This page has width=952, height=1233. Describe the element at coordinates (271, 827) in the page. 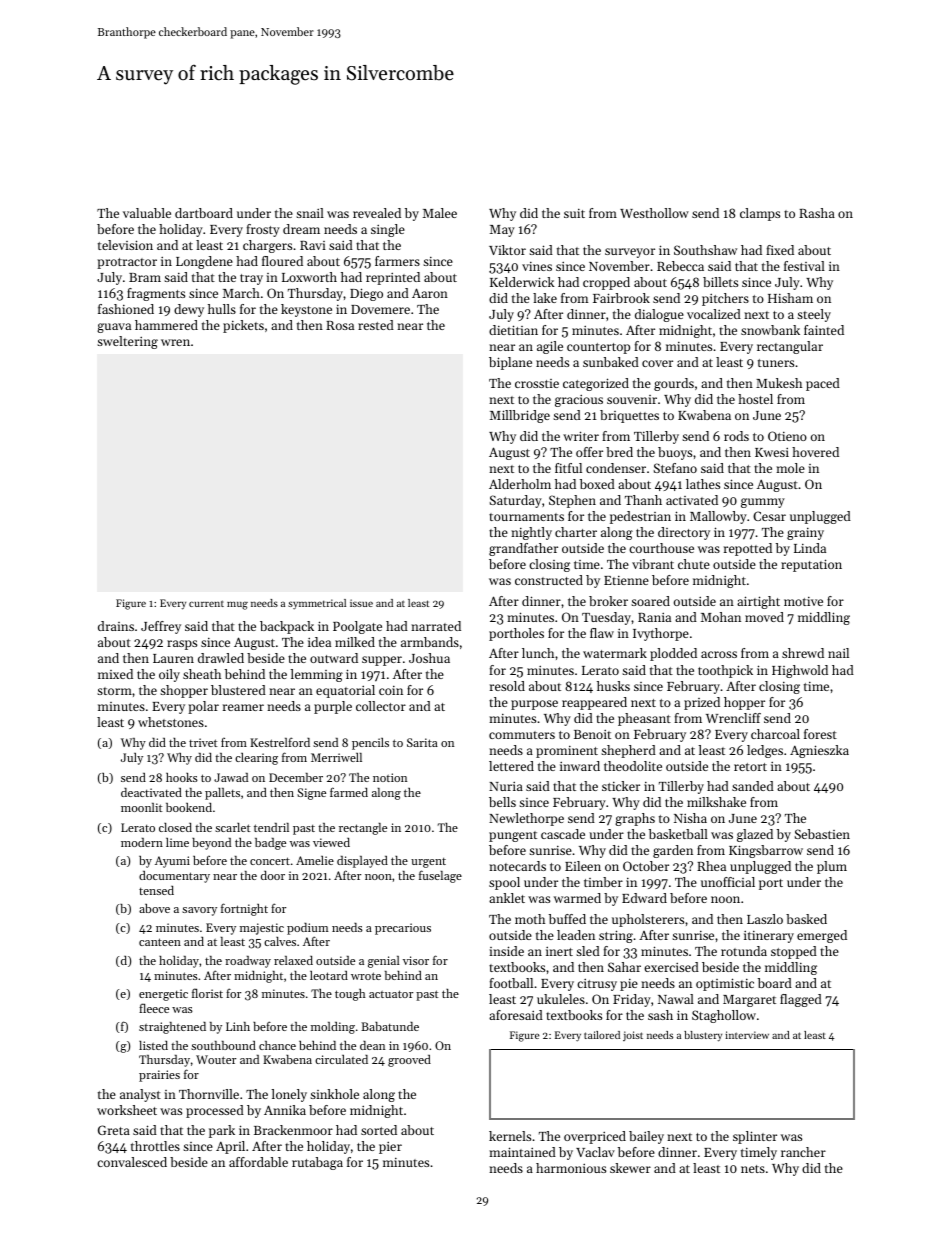

I see `tendril` at that location.
